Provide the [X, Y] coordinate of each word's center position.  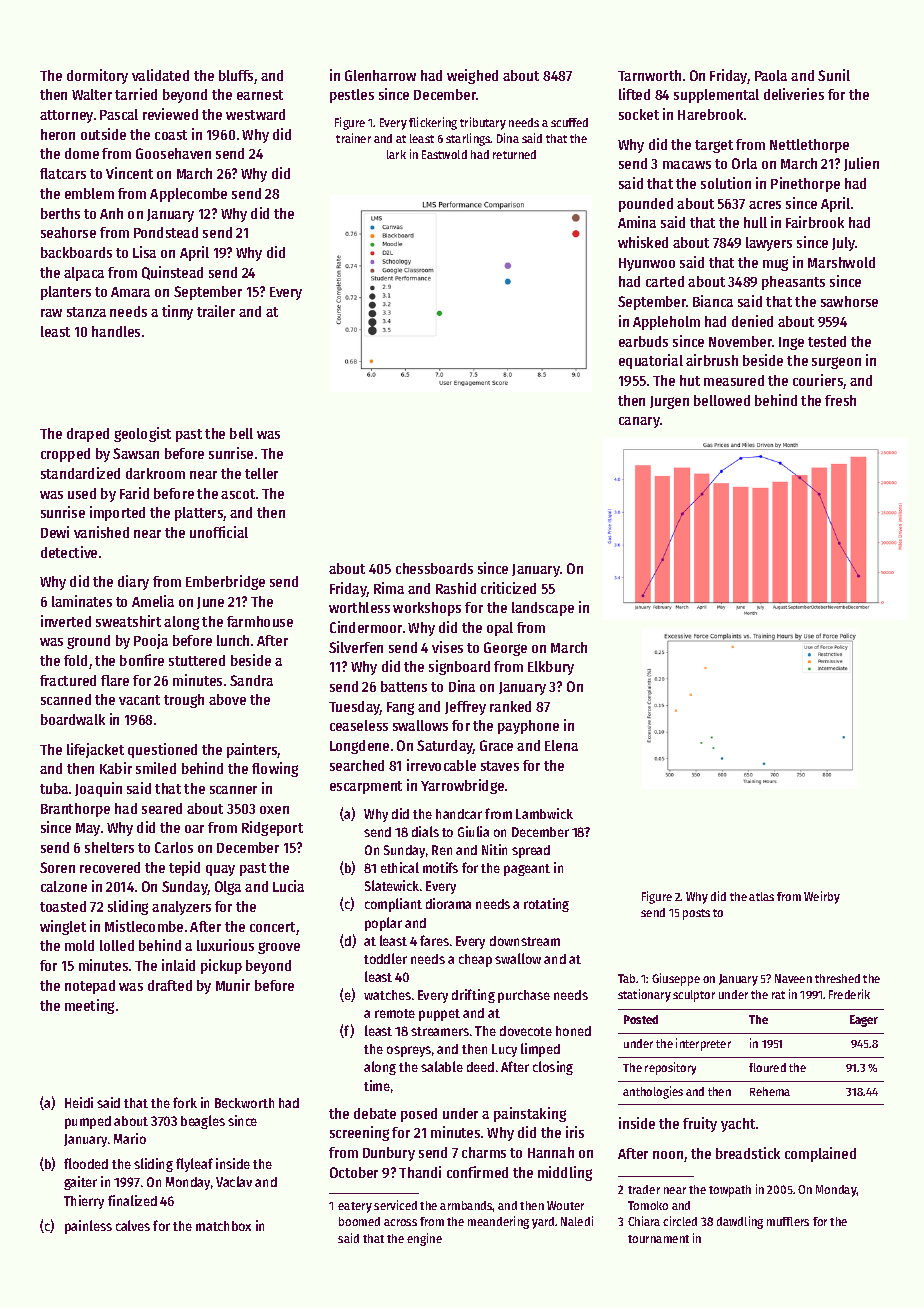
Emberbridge [225, 582]
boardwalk [73, 719]
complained [820, 1154]
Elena [561, 745]
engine [424, 1239]
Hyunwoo [647, 264]
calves [133, 1225]
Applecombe [188, 195]
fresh [840, 400]
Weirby [822, 897]
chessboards [434, 568]
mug [775, 265]
